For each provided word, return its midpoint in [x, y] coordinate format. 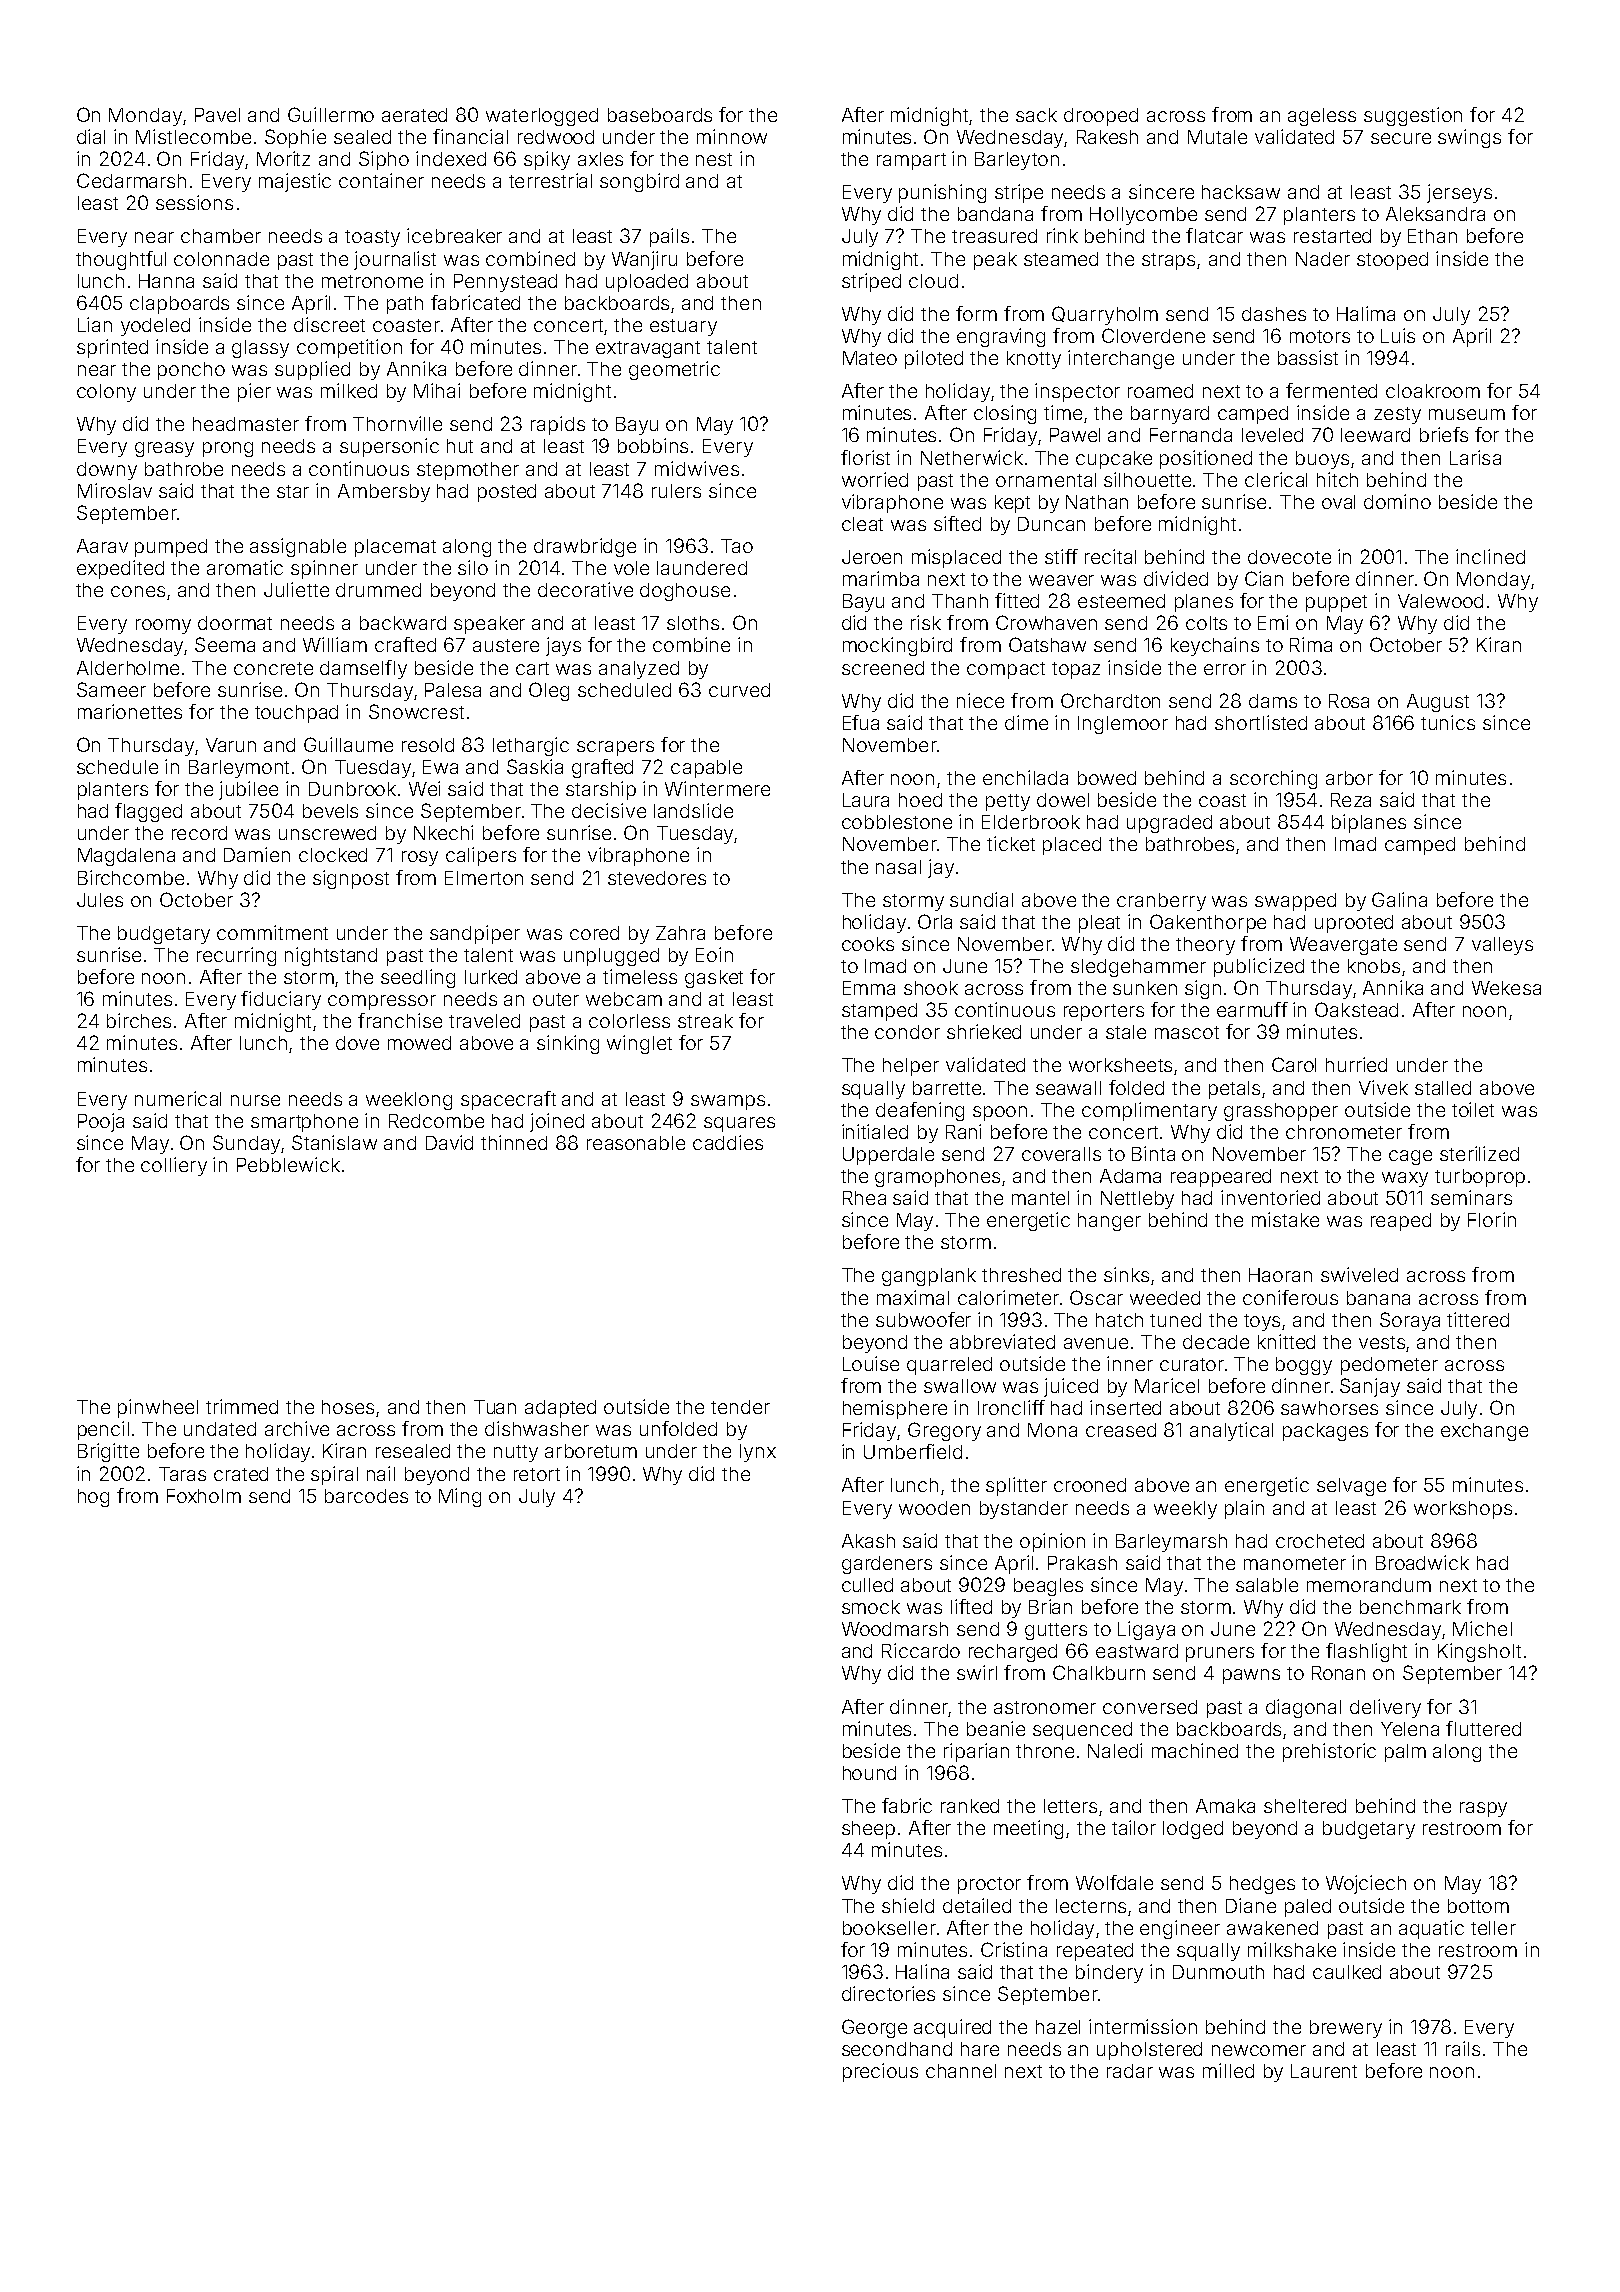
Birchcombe [131, 877]
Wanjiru [644, 260]
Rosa [1349, 701]
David [449, 1142]
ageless [1322, 117]
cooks [868, 944]
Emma [869, 988]
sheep [868, 1830]
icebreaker [454, 235]
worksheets [1120, 1065]
